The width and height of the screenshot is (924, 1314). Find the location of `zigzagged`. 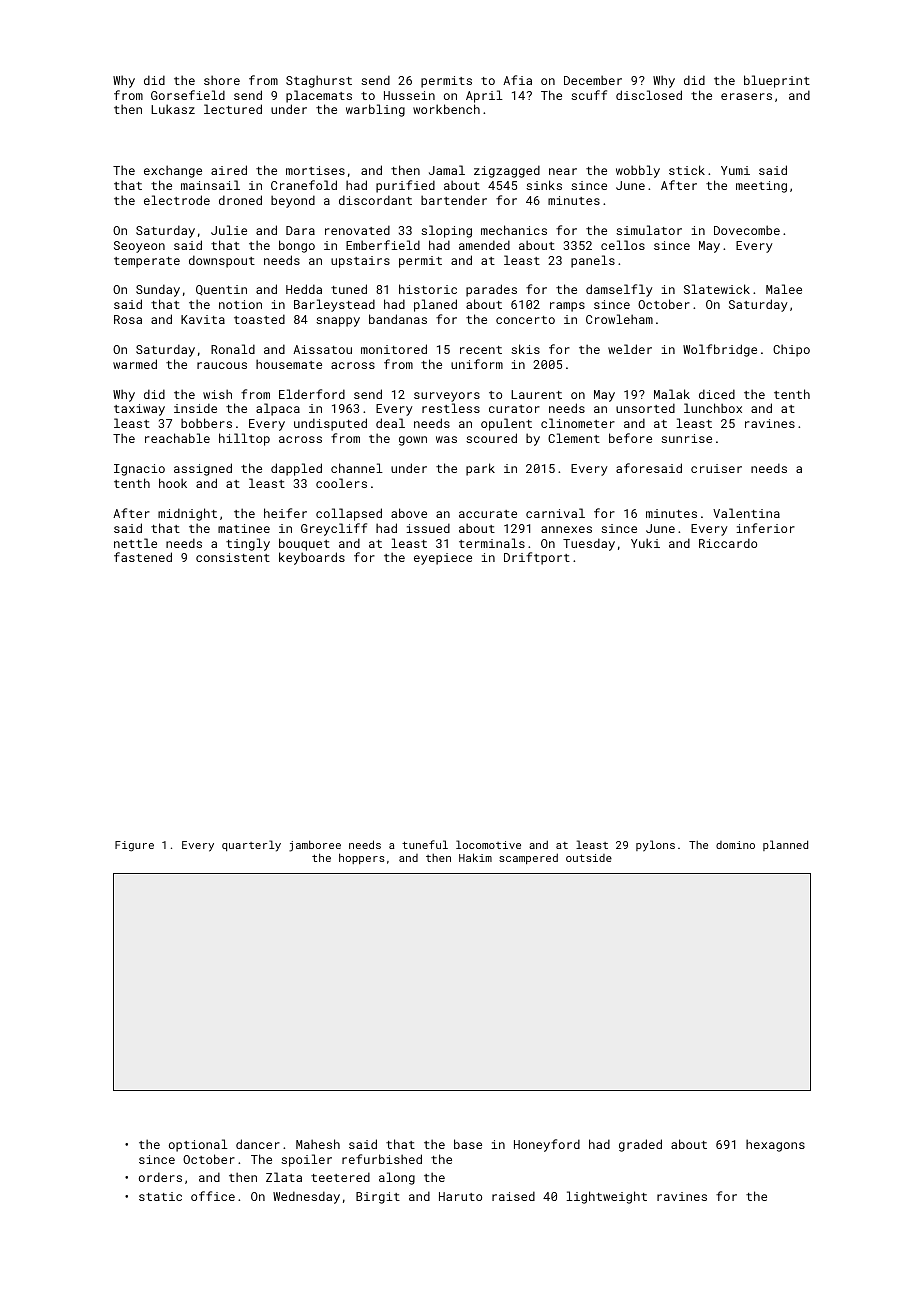

zigzagged is located at coordinates (507, 171).
